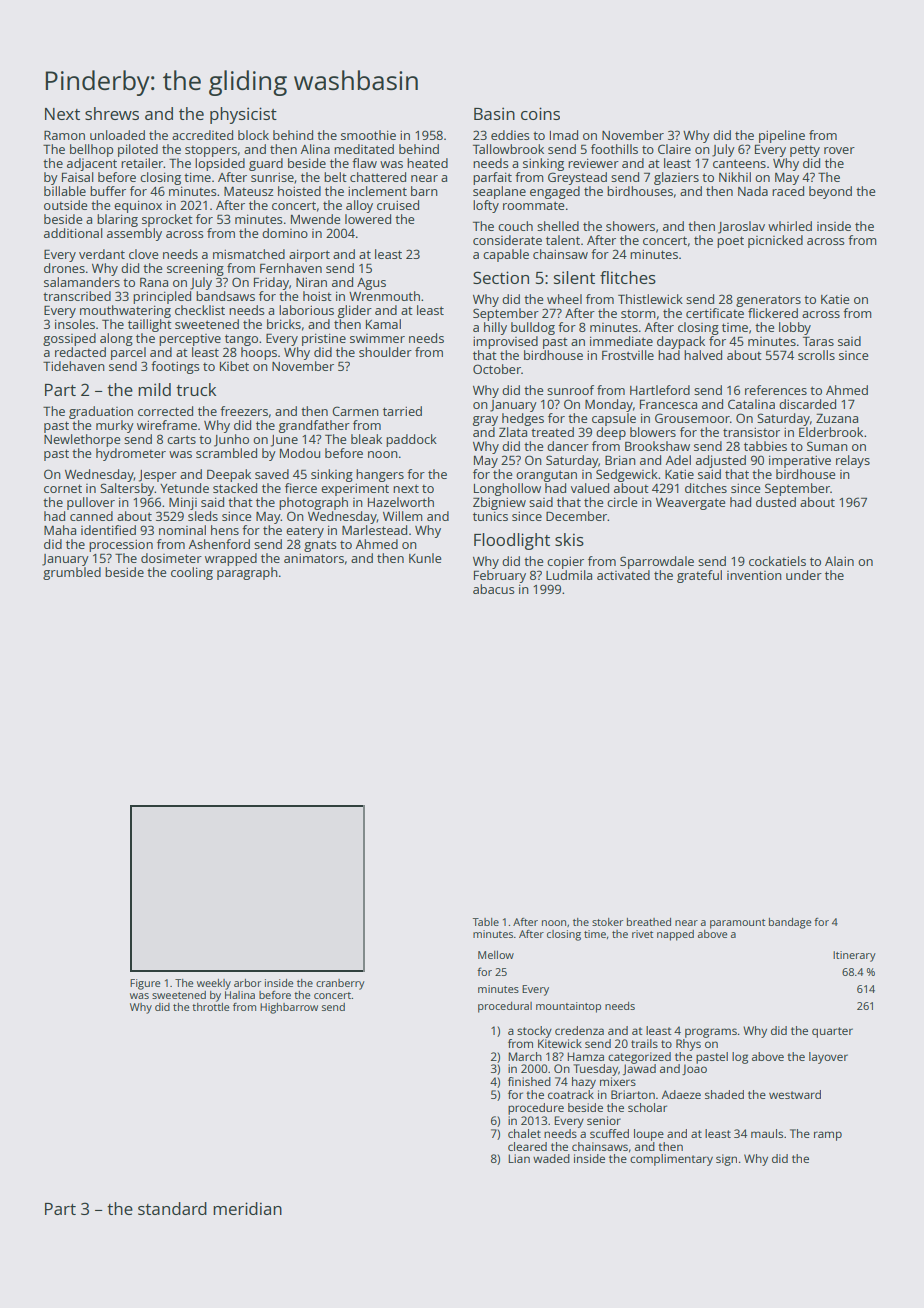  I want to click on grumbled, so click(72, 573).
